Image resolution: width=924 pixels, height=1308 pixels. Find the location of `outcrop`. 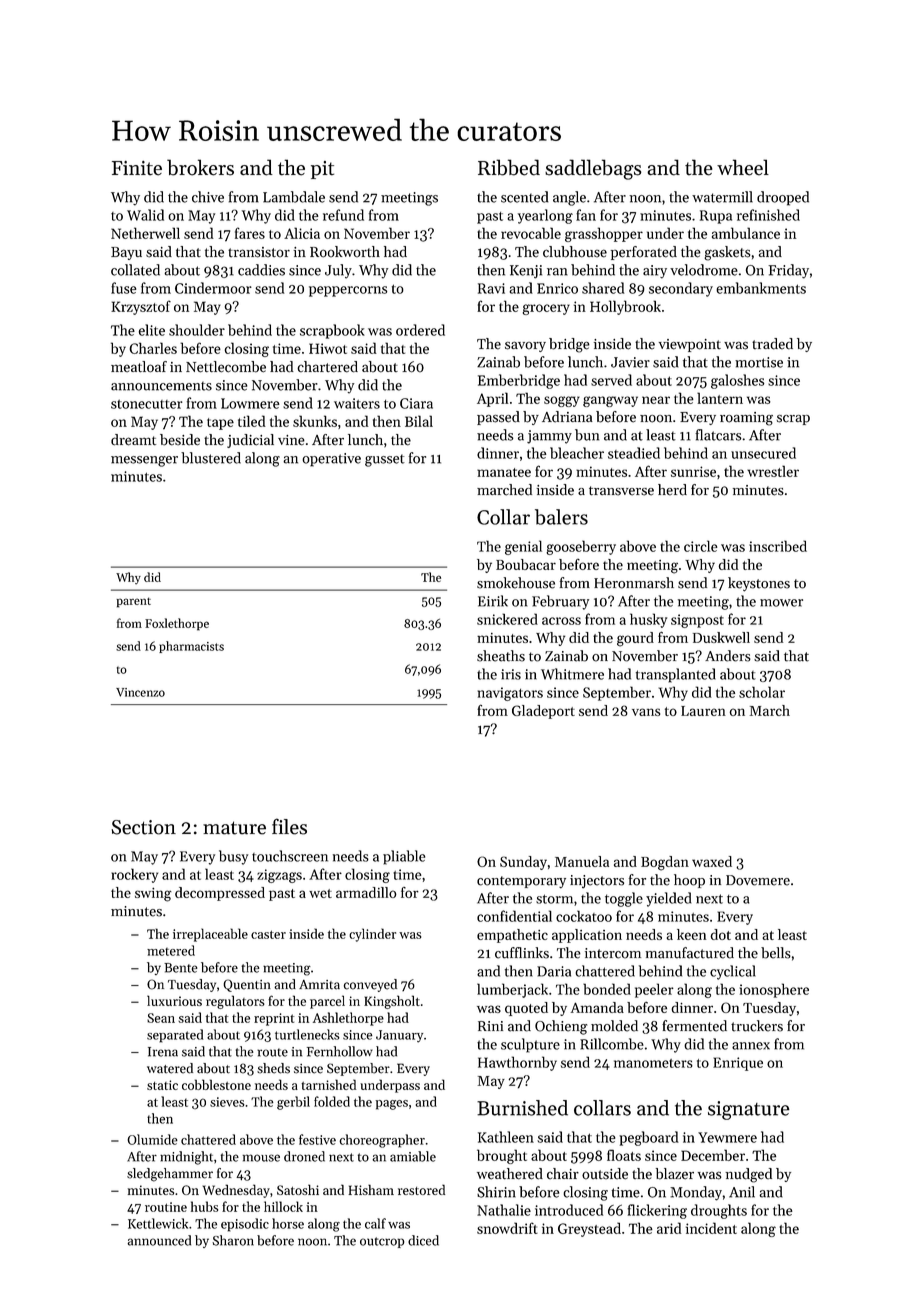

outcrop is located at coordinates (382, 1242).
